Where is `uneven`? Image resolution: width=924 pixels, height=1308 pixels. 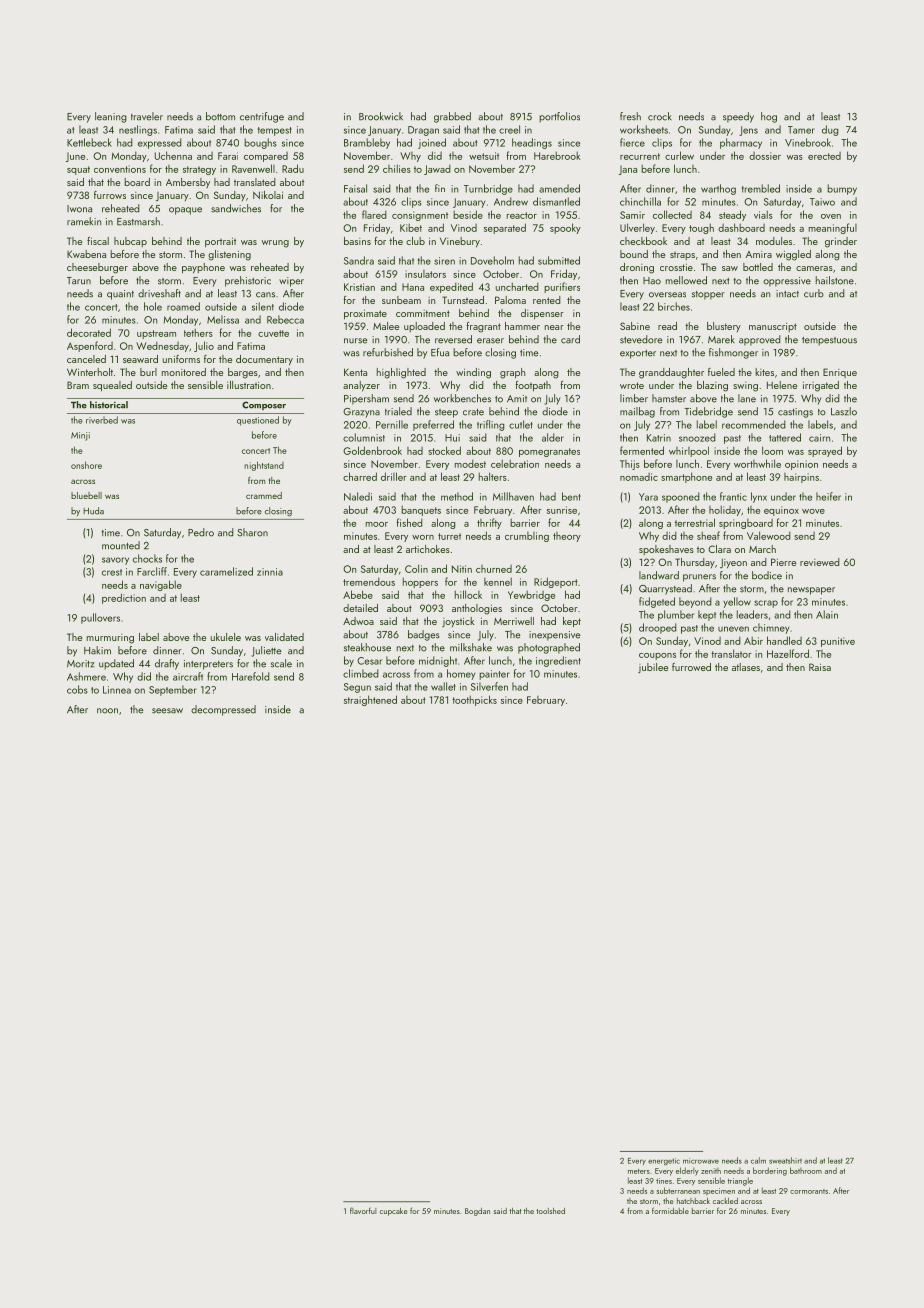 uneven is located at coordinates (733, 629).
